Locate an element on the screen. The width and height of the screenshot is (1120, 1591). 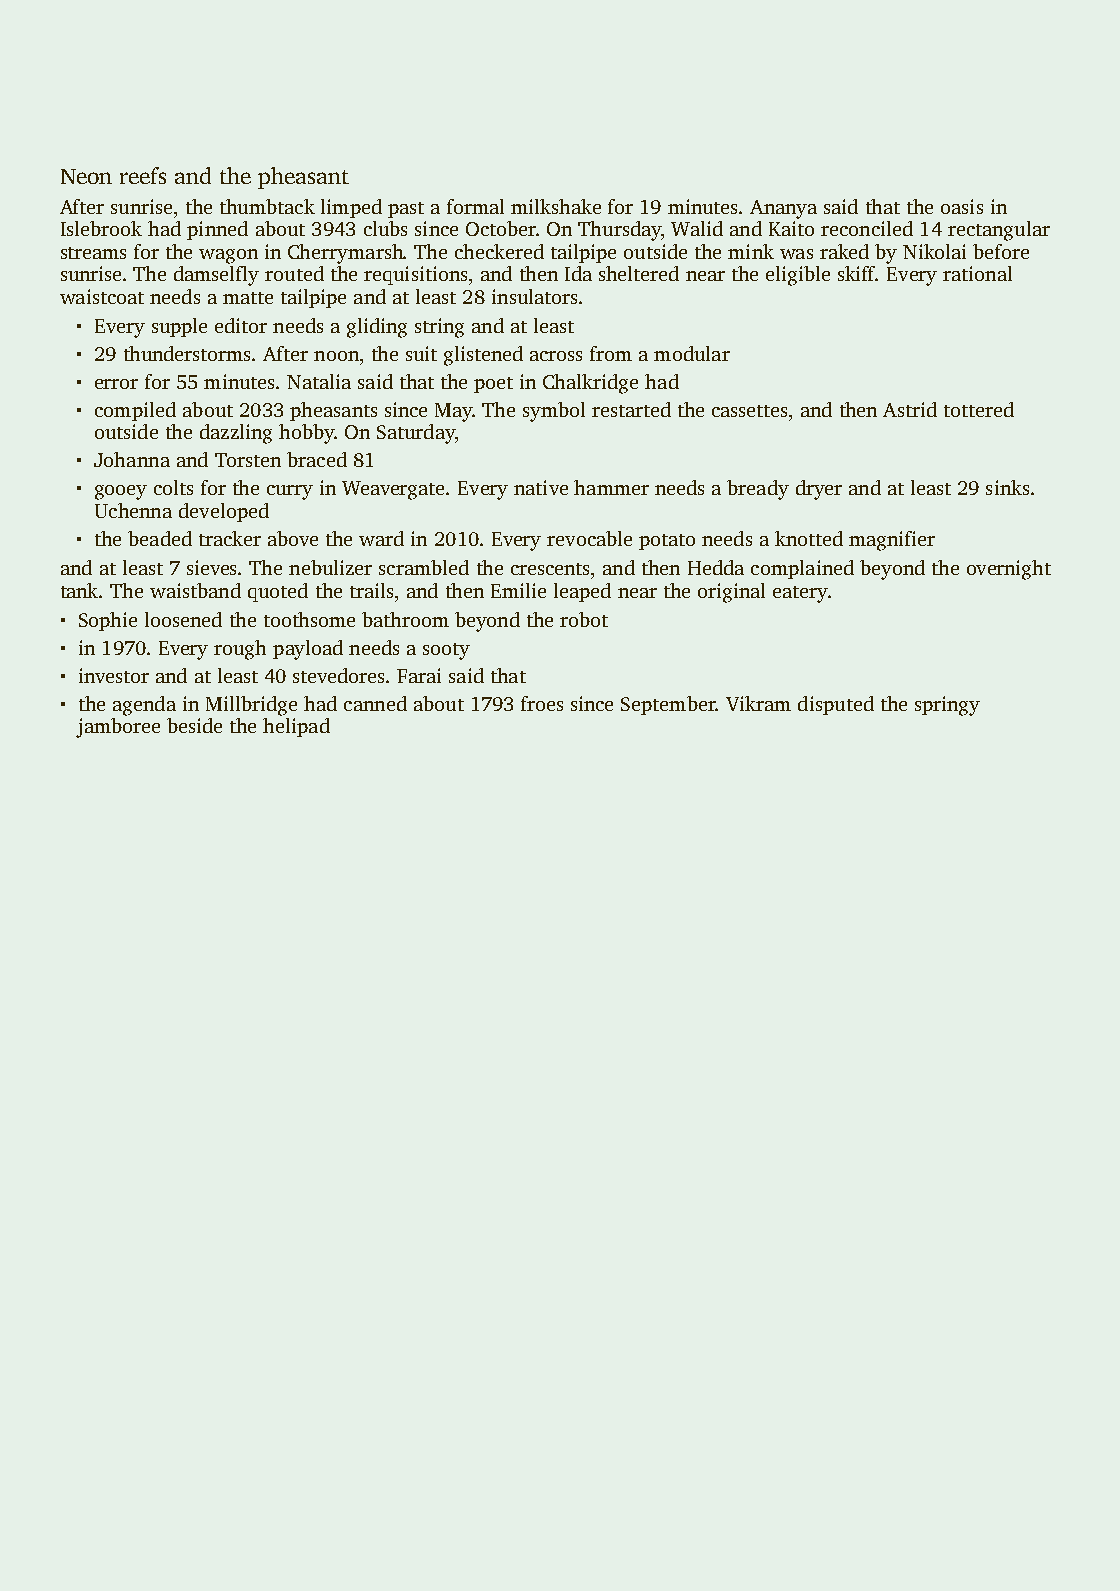
eatery is located at coordinates (800, 594).
